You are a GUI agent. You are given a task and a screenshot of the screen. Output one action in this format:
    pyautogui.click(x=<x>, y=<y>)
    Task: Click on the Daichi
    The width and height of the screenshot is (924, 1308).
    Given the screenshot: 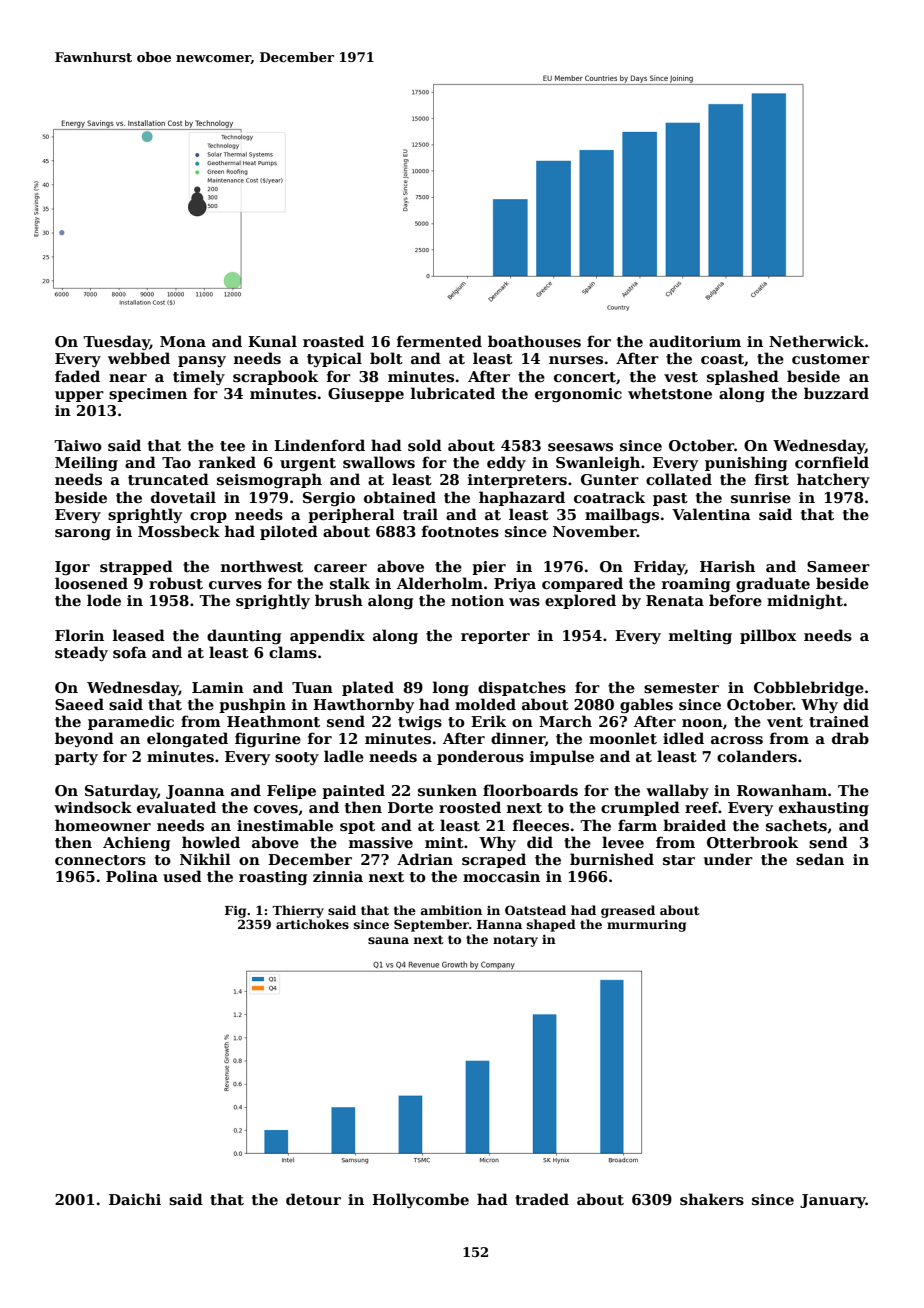 What is the action you would take?
    pyautogui.click(x=135, y=1199)
